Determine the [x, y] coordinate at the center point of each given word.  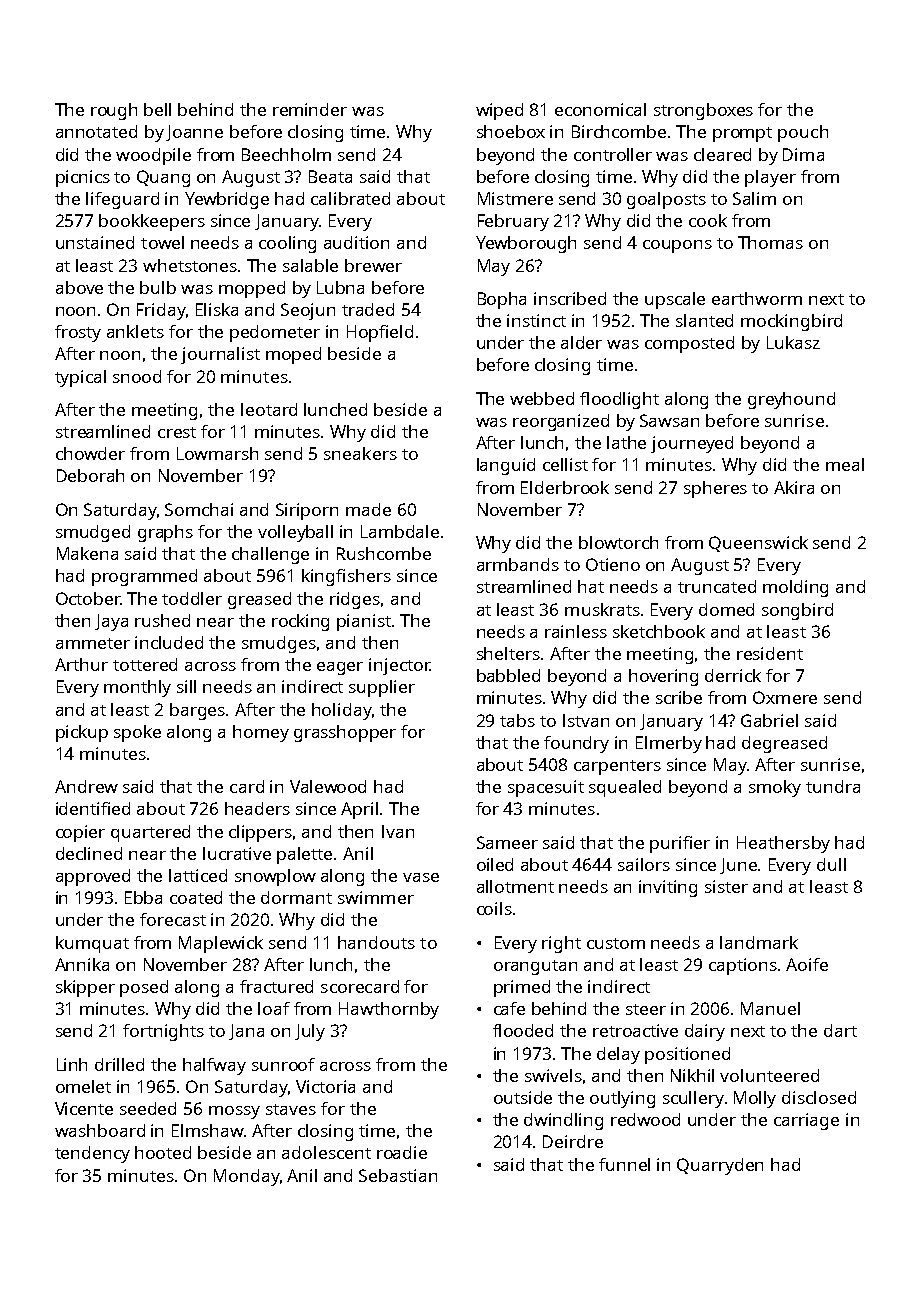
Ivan [398, 831]
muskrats [602, 609]
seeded [148, 1108]
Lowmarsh [217, 453]
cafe [509, 1008]
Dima [803, 154]
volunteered [769, 1075]
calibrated [350, 198]
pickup [82, 733]
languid [506, 466]
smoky [775, 788]
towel [162, 242]
